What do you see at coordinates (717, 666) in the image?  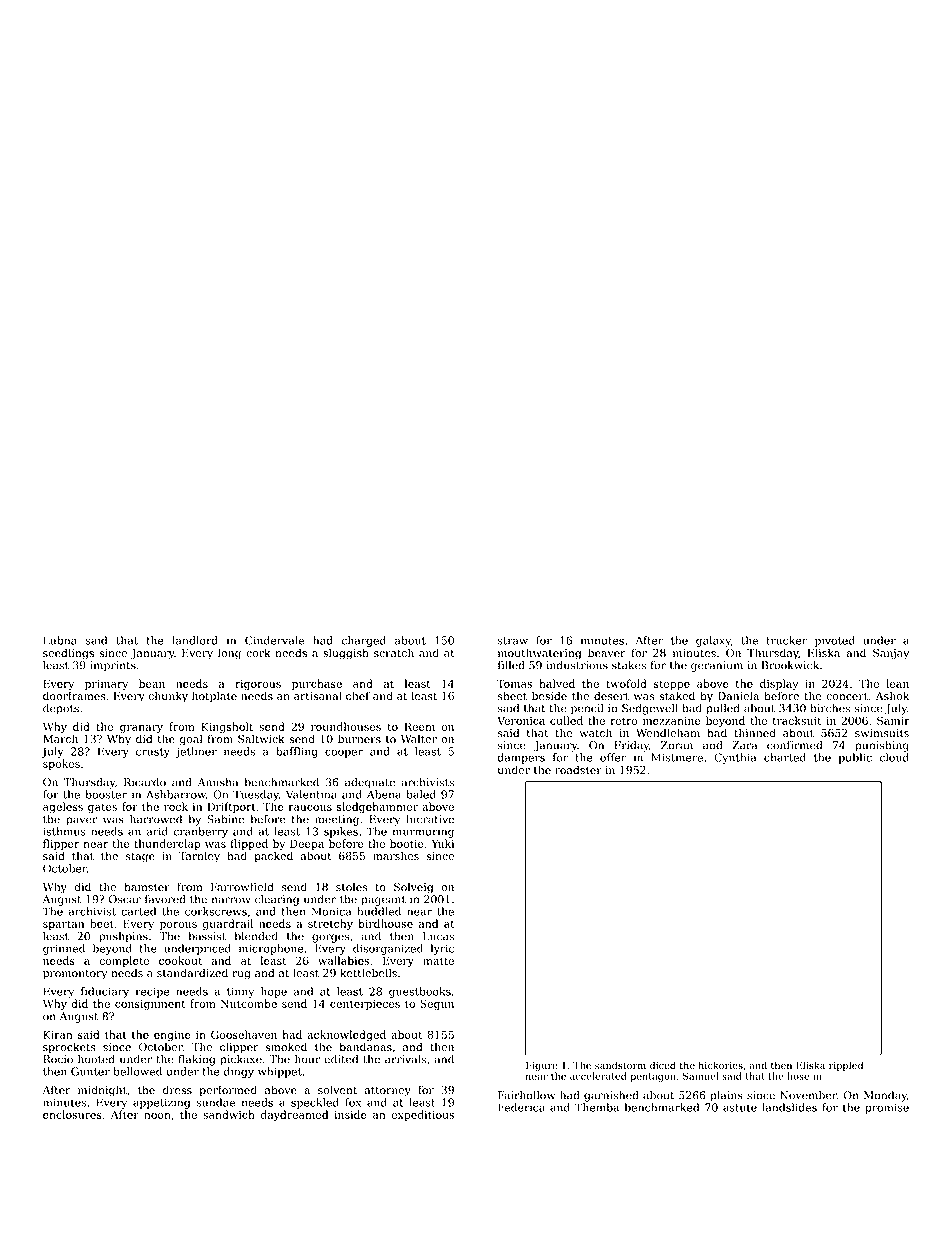 I see `geranium` at bounding box center [717, 666].
